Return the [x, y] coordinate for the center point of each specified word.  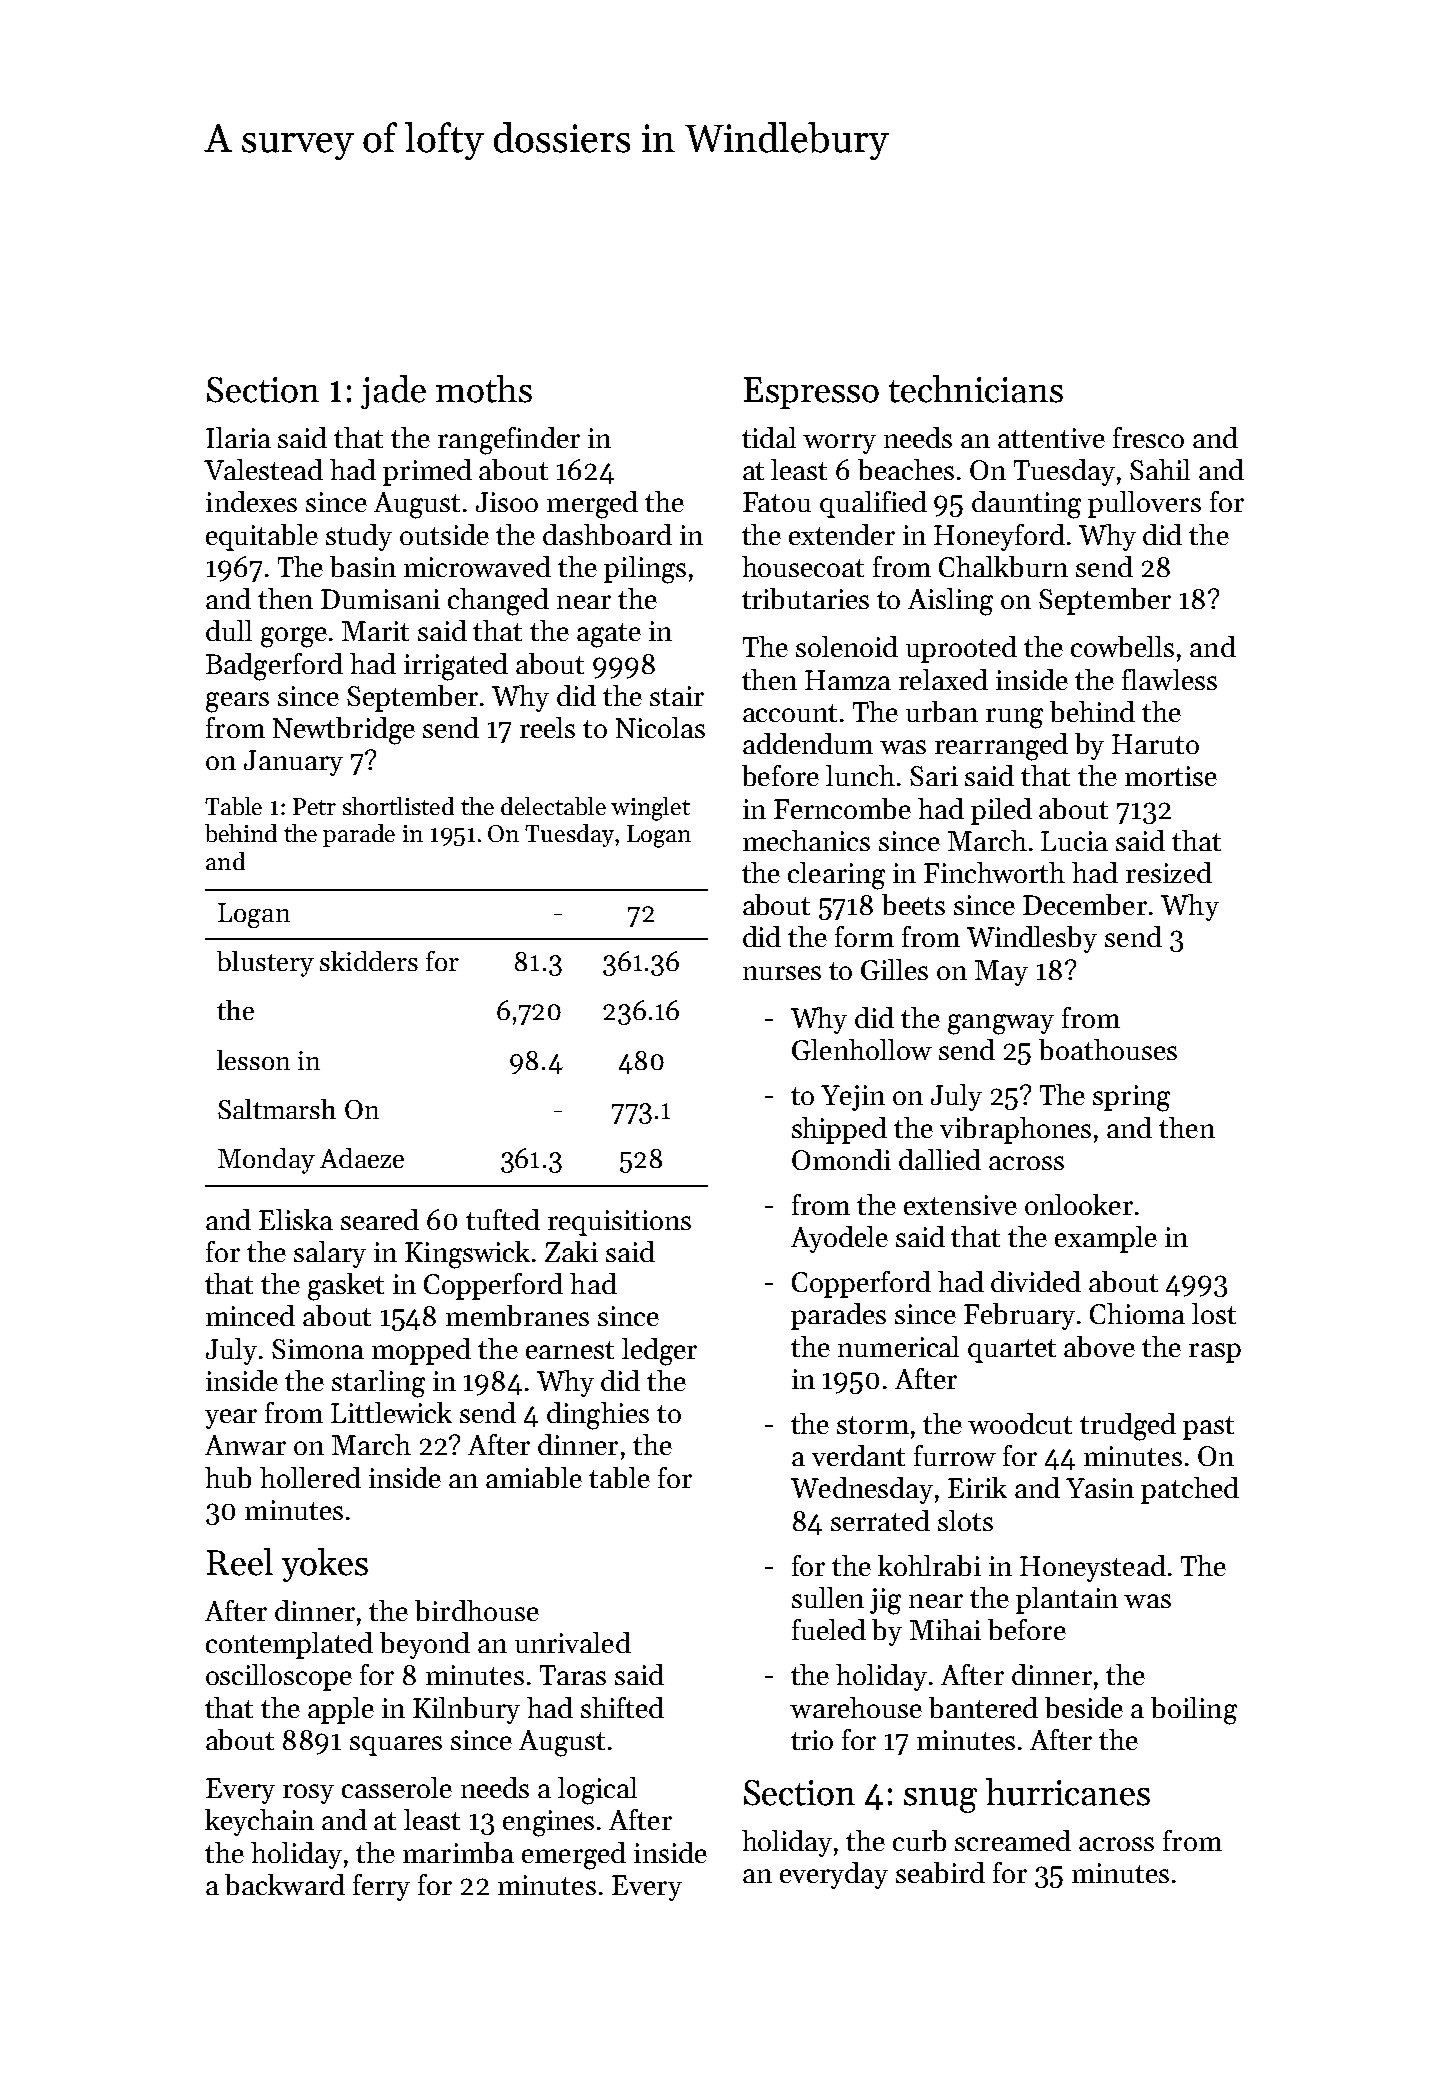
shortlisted [398, 806]
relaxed [943, 679]
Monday [266, 1161]
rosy [308, 1794]
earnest [570, 1350]
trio [812, 1740]
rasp [1215, 1353]
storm [873, 1425]
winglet [650, 809]
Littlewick [391, 1412]
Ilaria [238, 437]
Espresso [811, 393]
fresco [1148, 437]
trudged [1128, 1427]
